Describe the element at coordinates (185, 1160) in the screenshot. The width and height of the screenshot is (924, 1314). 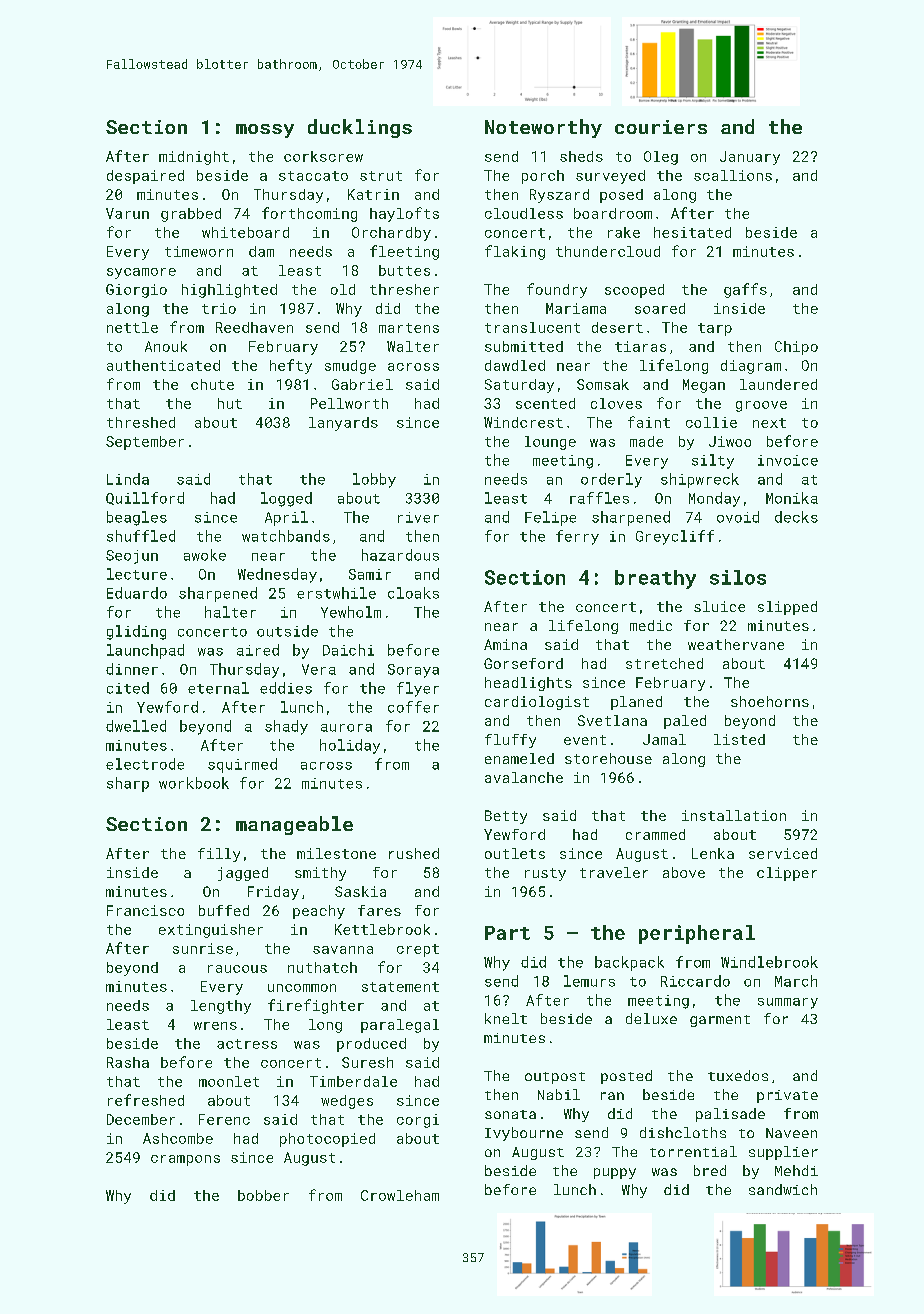
I see `crampons` at that location.
